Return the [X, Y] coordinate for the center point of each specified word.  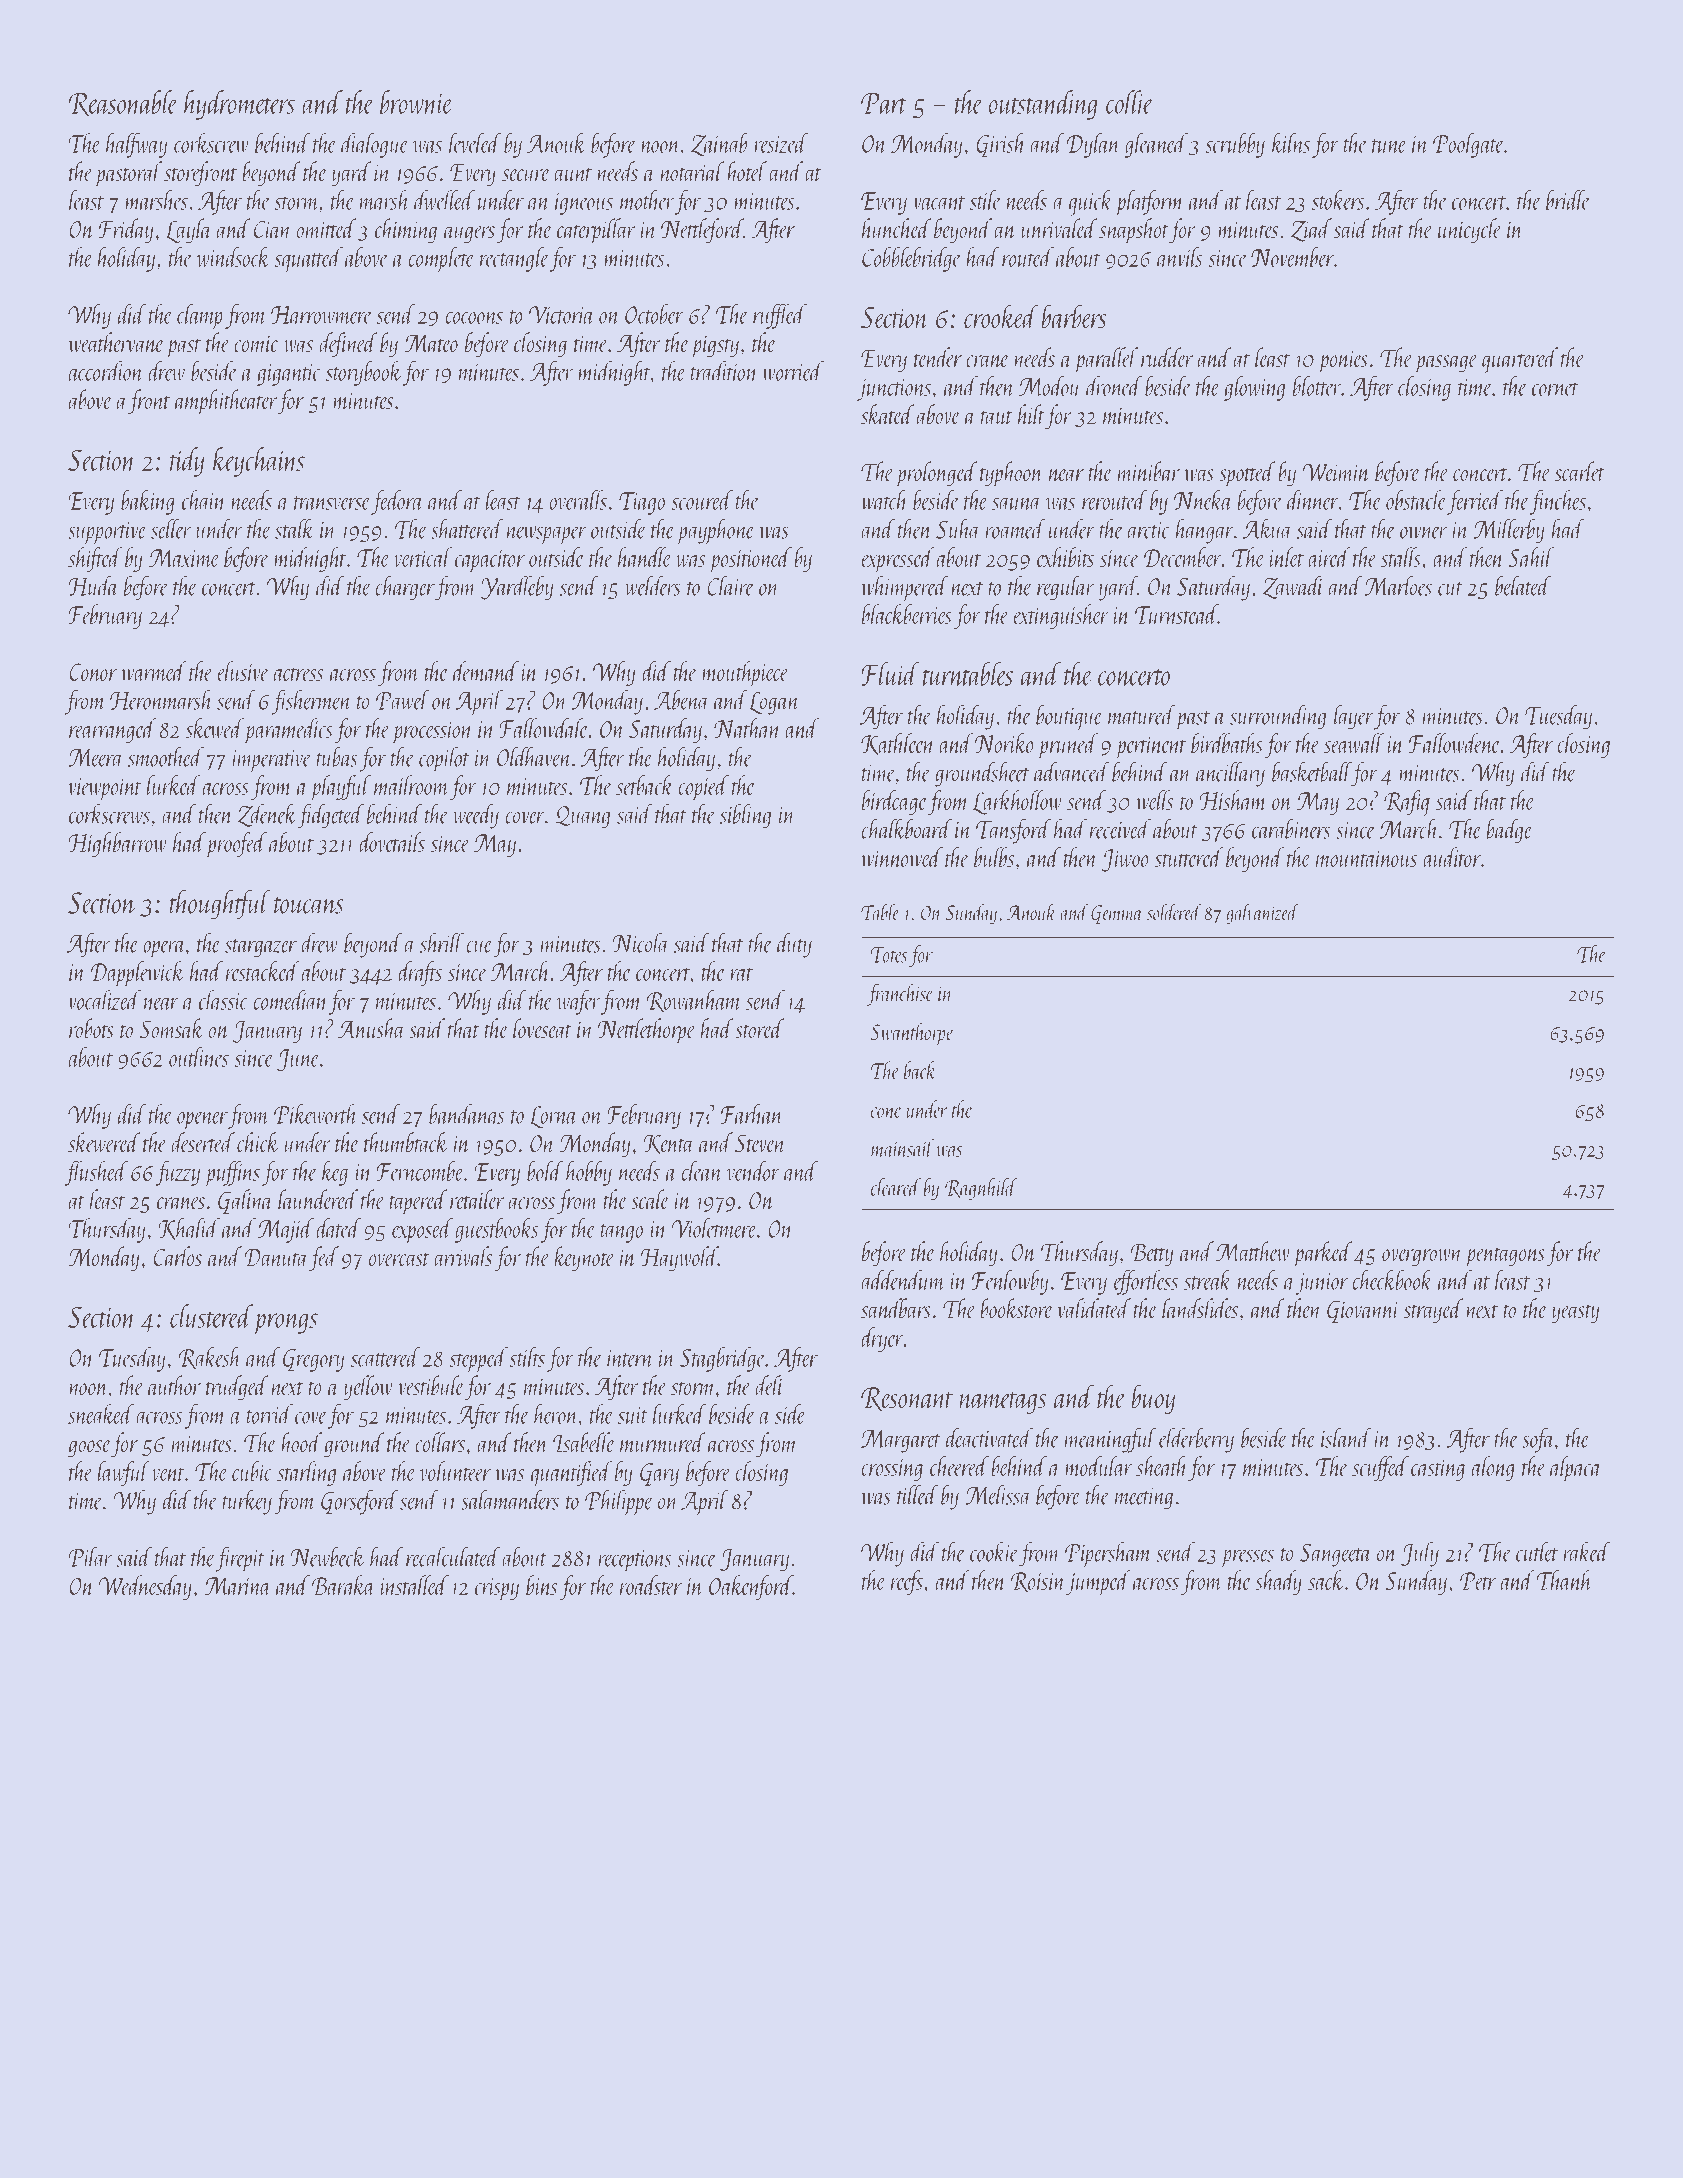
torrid [269, 1414]
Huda [93, 585]
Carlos [177, 1256]
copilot [444, 760]
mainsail [902, 1148]
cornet [1555, 389]
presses [1248, 1558]
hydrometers [239, 105]
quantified [571, 1474]
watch [884, 500]
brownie [416, 102]
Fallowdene [1455, 743]
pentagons [1505, 1257]
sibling [745, 816]
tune [1389, 146]
